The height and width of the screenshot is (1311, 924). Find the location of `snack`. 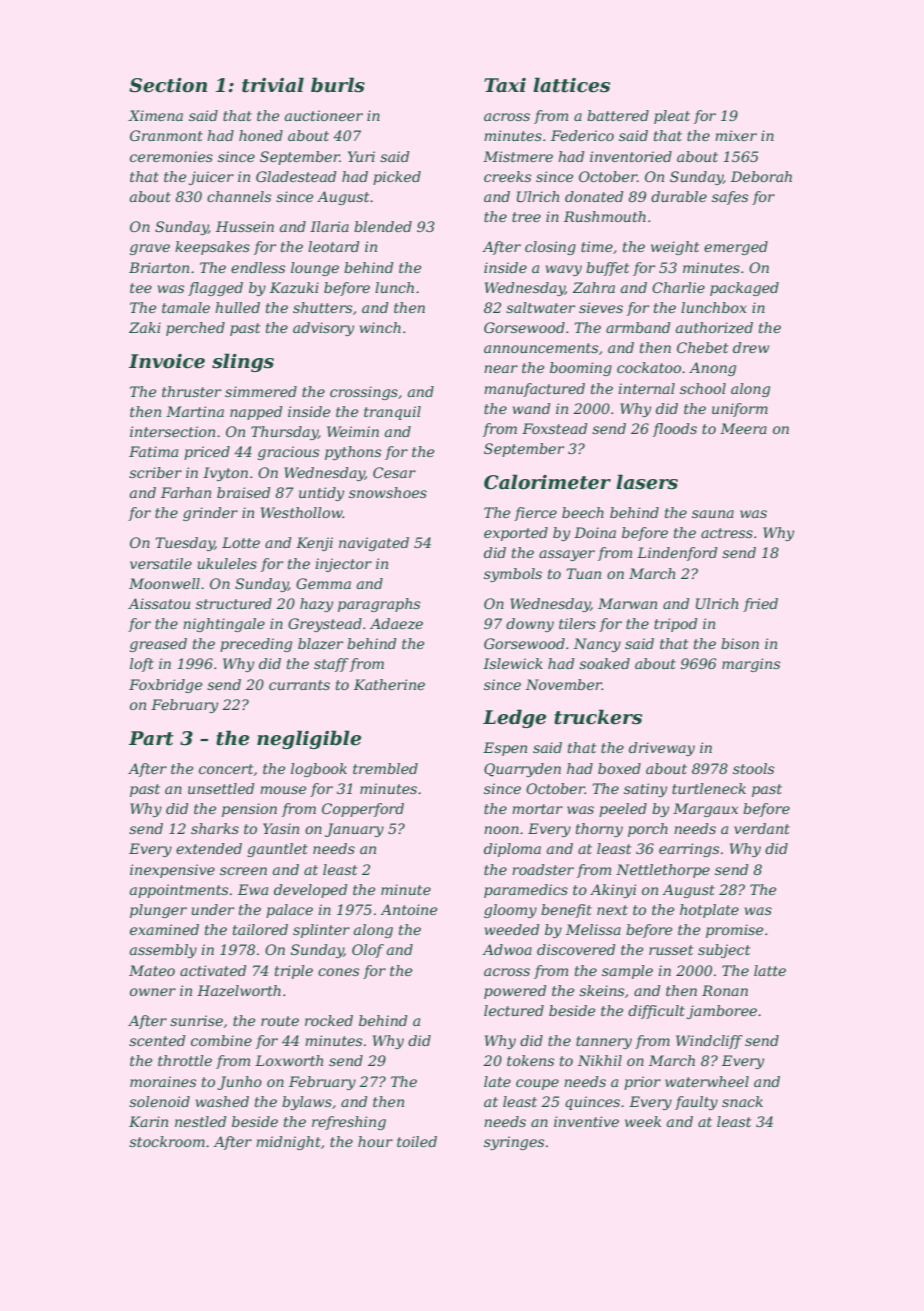

snack is located at coordinates (742, 1101).
